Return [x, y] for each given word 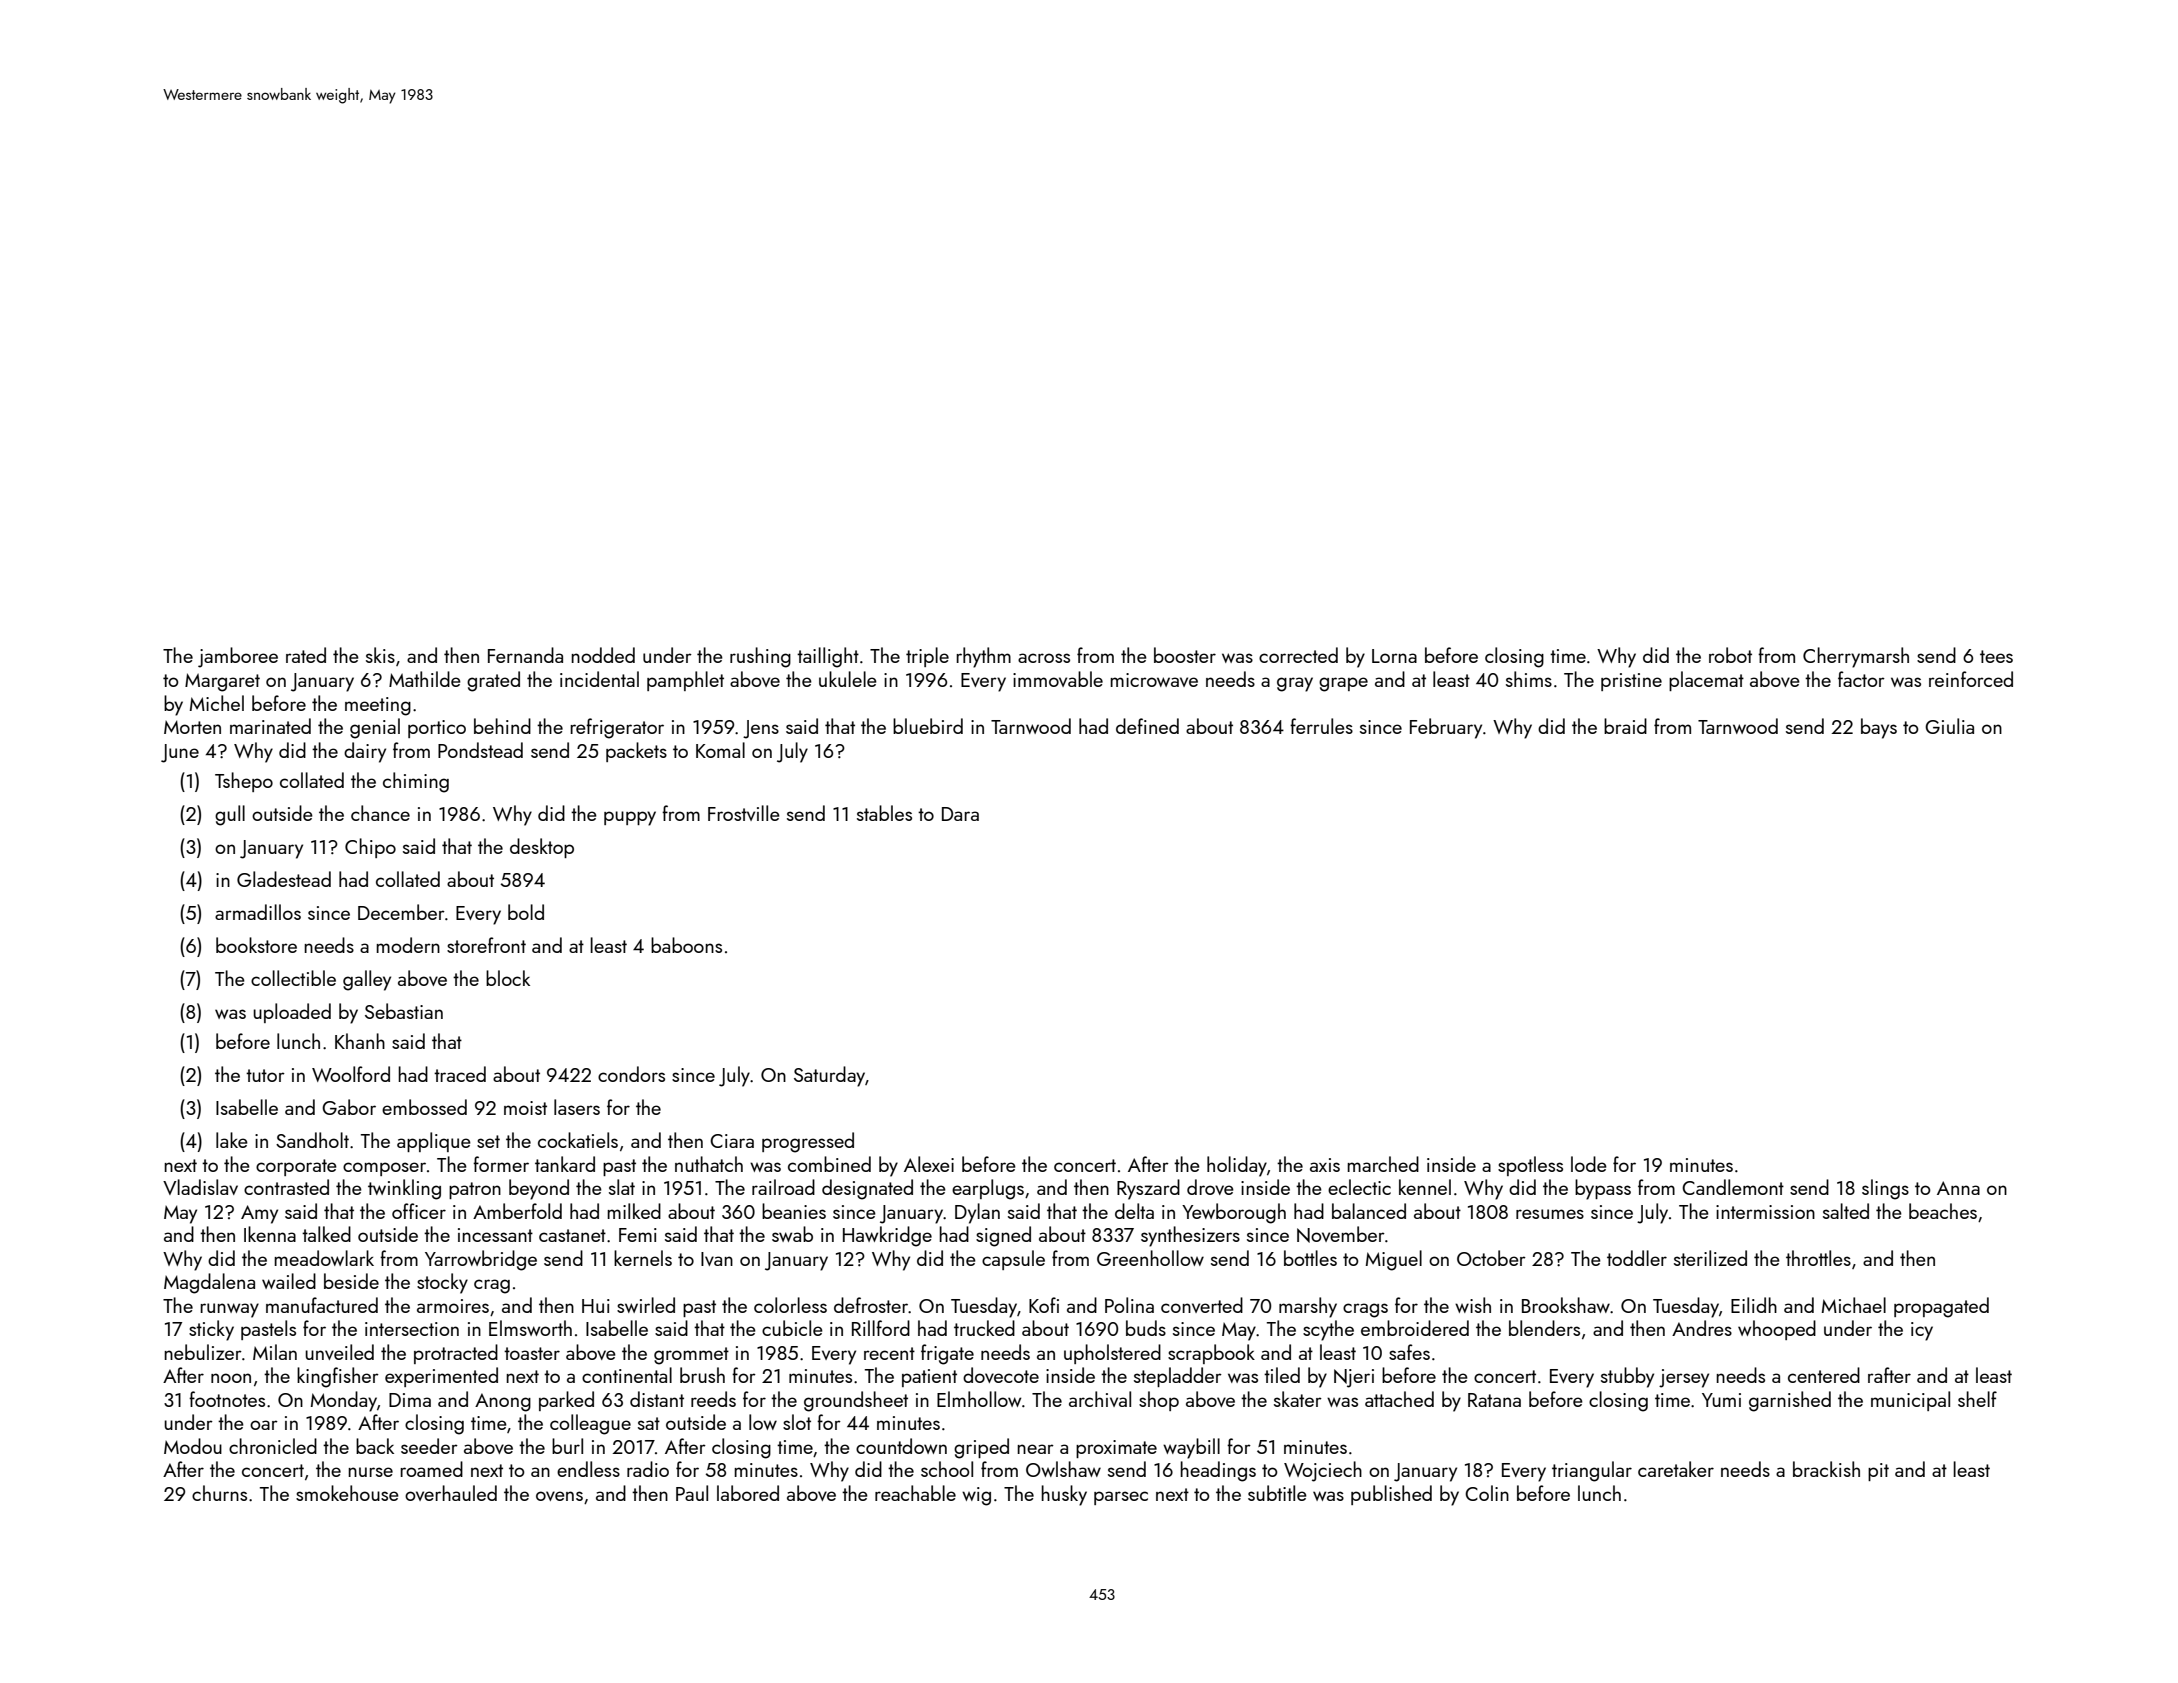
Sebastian [404, 1011]
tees [1996, 656]
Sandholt [312, 1140]
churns [219, 1493]
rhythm [983, 657]
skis [380, 655]
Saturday [829, 1076]
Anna [1958, 1188]
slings [1885, 1189]
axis [1325, 1165]
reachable [915, 1493]
